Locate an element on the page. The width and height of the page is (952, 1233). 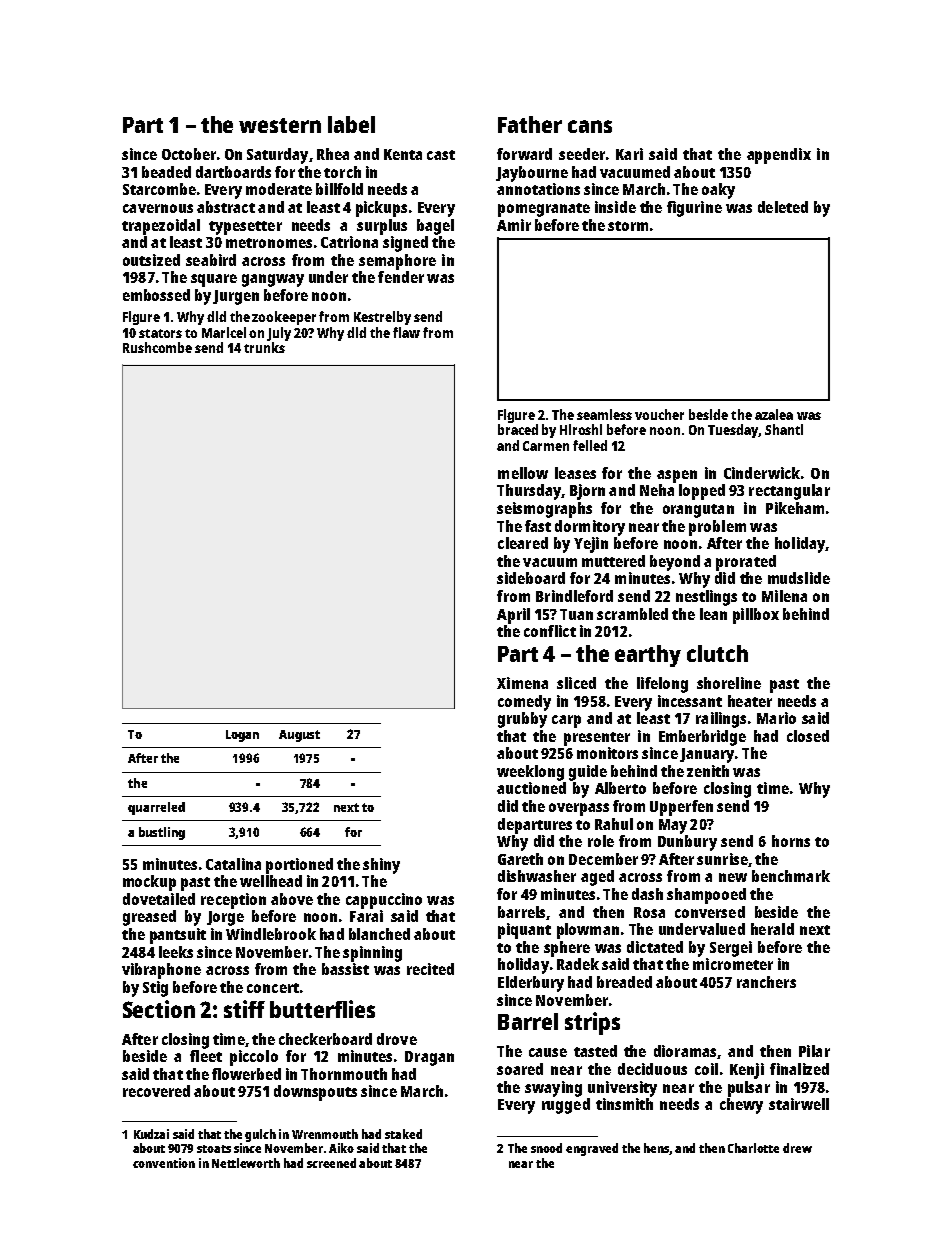
drew is located at coordinates (797, 1148).
